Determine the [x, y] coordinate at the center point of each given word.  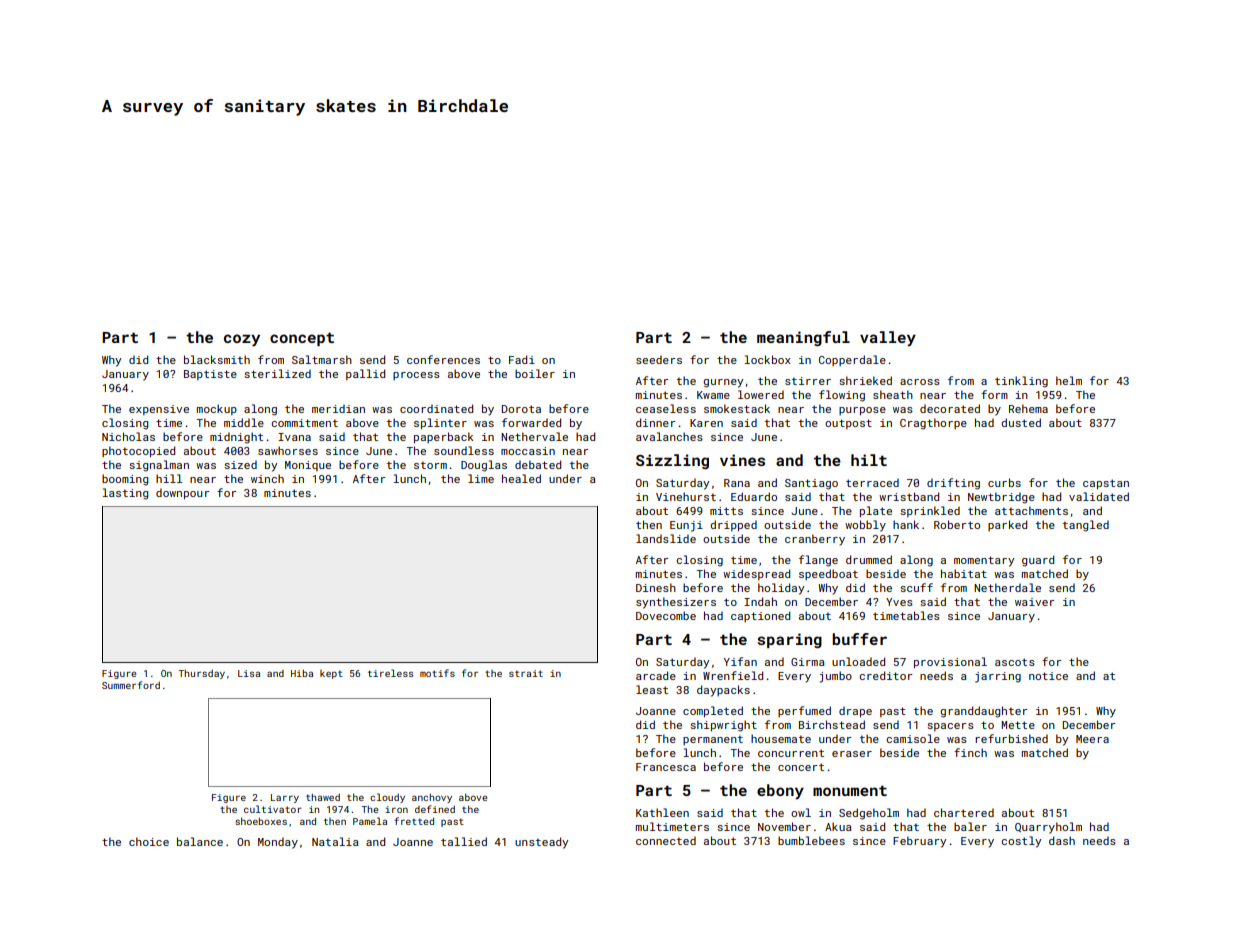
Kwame [713, 395]
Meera [1092, 739]
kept [331, 674]
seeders [659, 359]
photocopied [138, 452]
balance [200, 841]
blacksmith [217, 359]
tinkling [1021, 382]
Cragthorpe [933, 424]
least [652, 689]
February [919, 842]
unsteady [541, 843]
